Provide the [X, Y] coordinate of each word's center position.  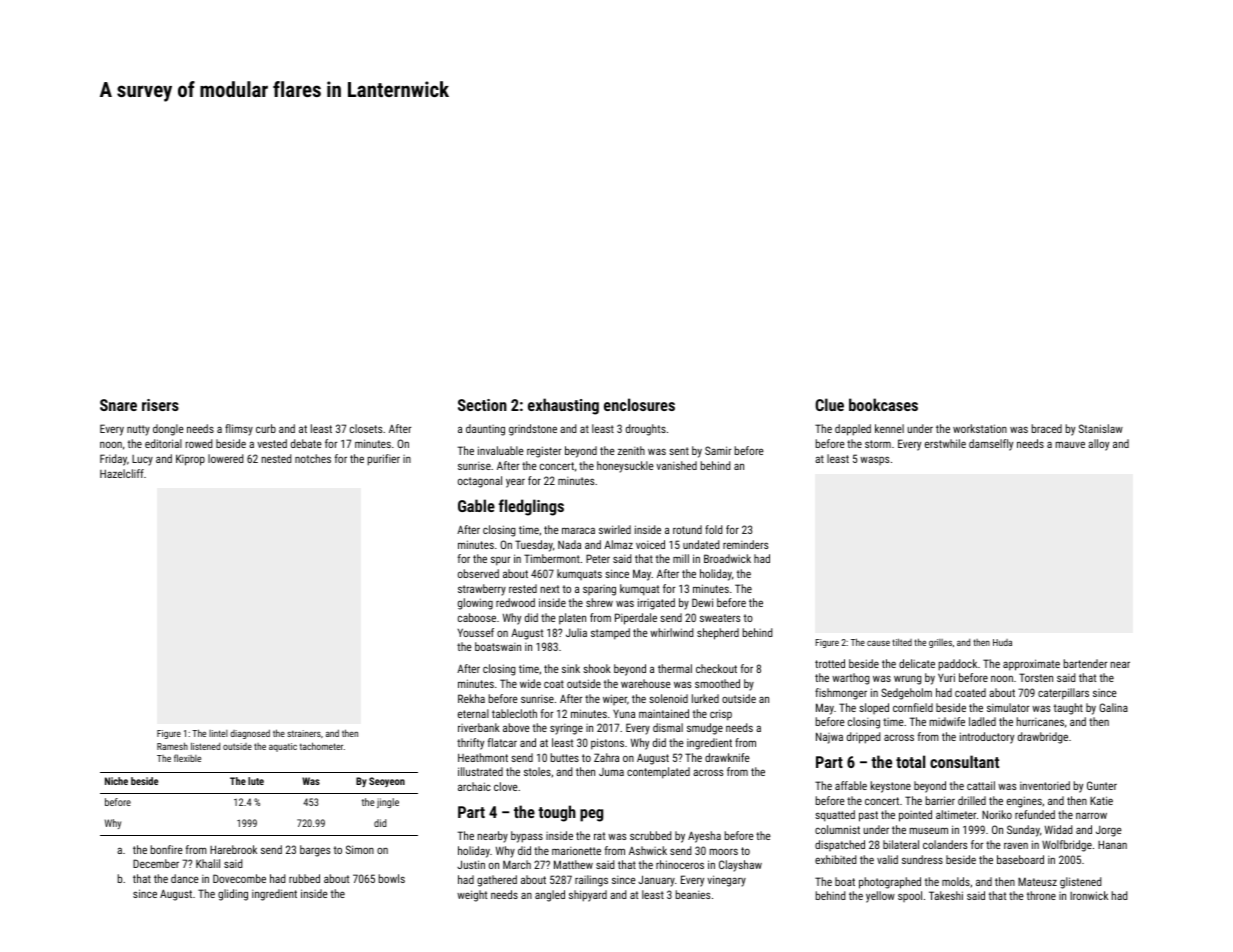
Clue [829, 404]
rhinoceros [680, 864]
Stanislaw [1101, 428]
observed [478, 573]
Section [482, 405]
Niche [116, 781]
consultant [964, 761]
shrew [599, 602]
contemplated [658, 773]
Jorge [1109, 831]
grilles [940, 643]
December [156, 863]
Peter [598, 558]
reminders [745, 544]
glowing [475, 604]
